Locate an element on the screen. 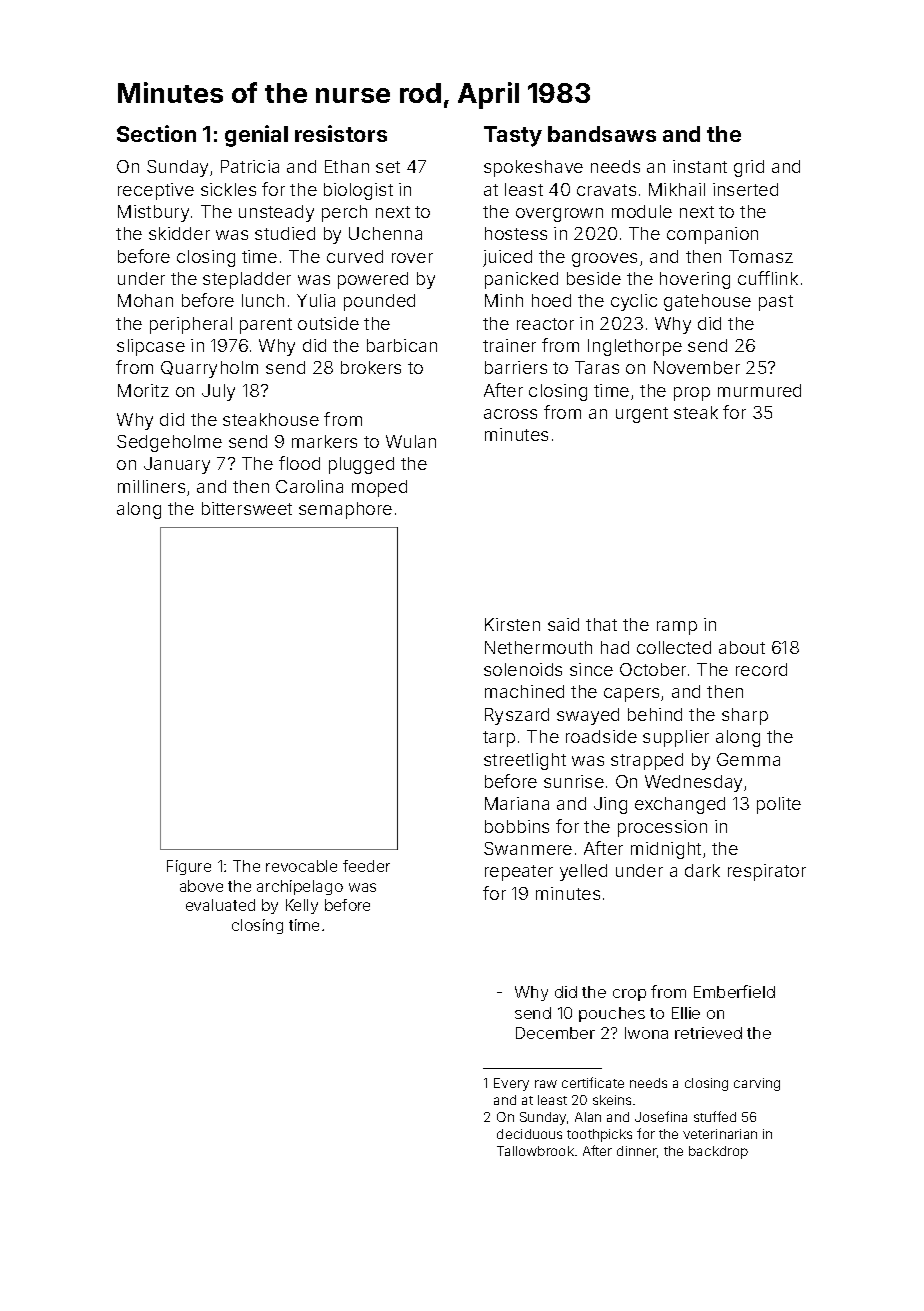 Image resolution: width=924 pixels, height=1311 pixels. Mistbury is located at coordinates (153, 213).
